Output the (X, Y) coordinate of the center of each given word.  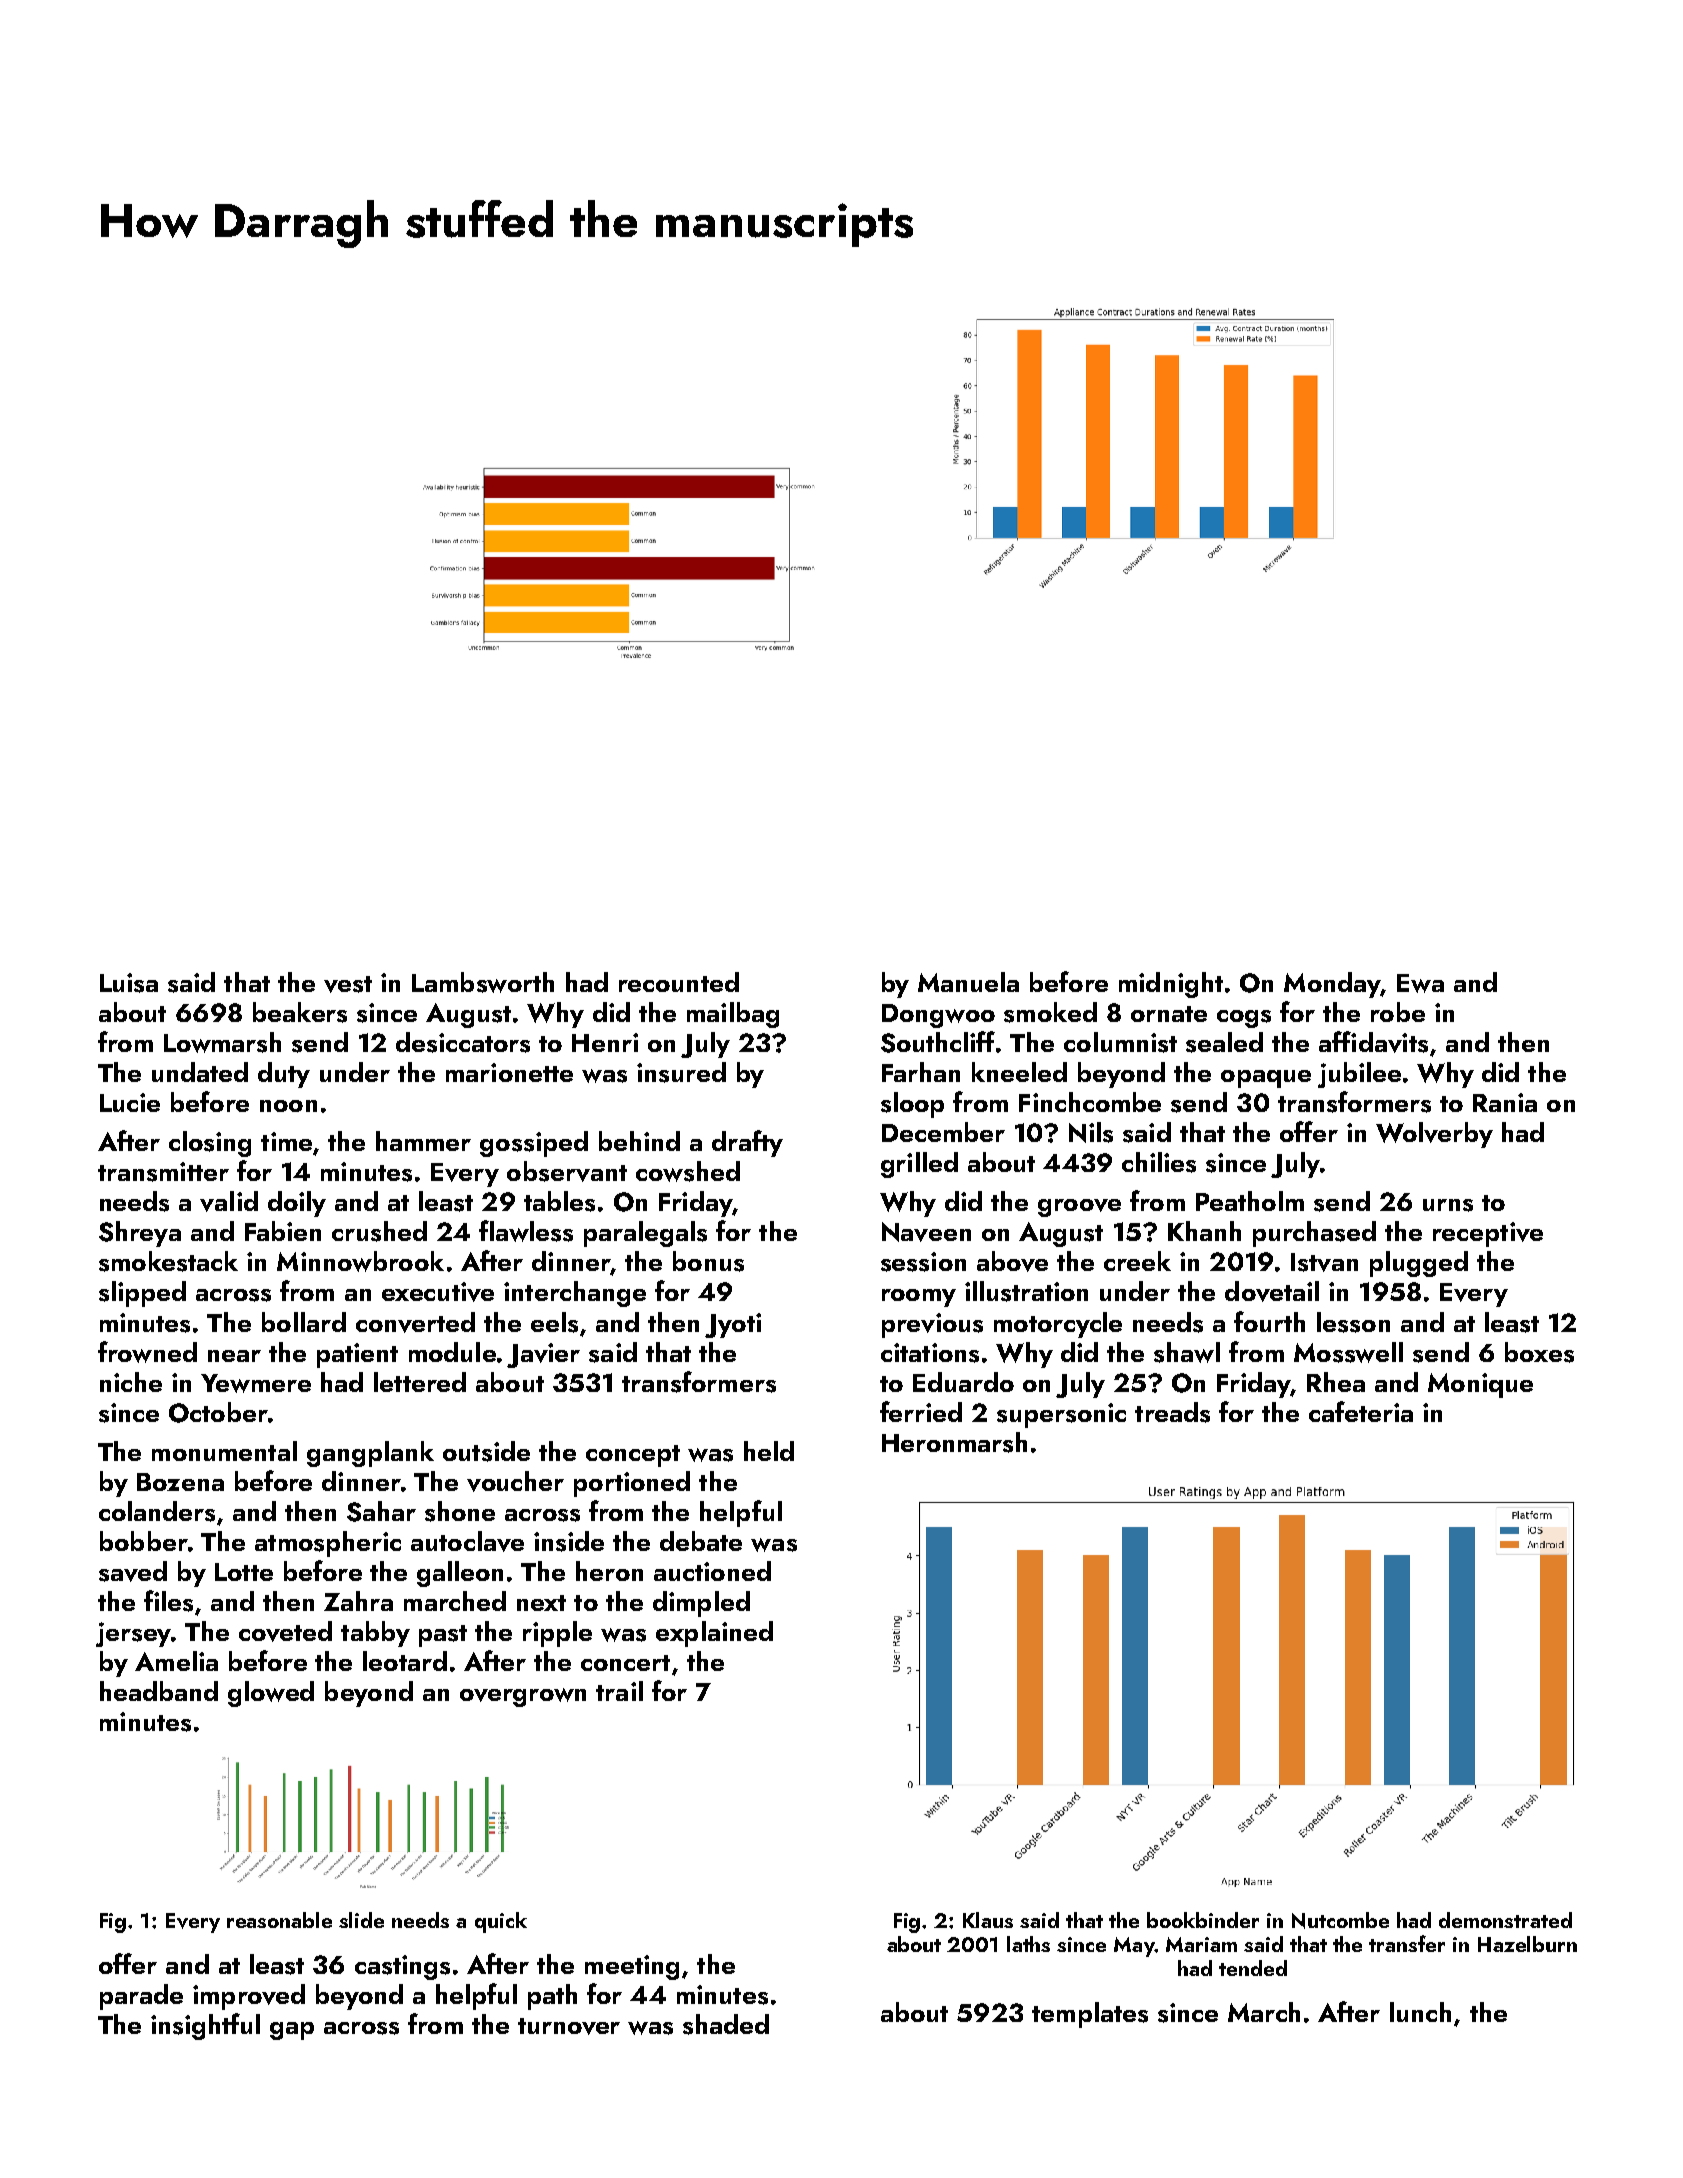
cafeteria (1361, 1411)
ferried (921, 1411)
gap (292, 2031)
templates (1090, 2015)
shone (460, 1511)
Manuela (968, 982)
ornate (1169, 1014)
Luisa (129, 983)
